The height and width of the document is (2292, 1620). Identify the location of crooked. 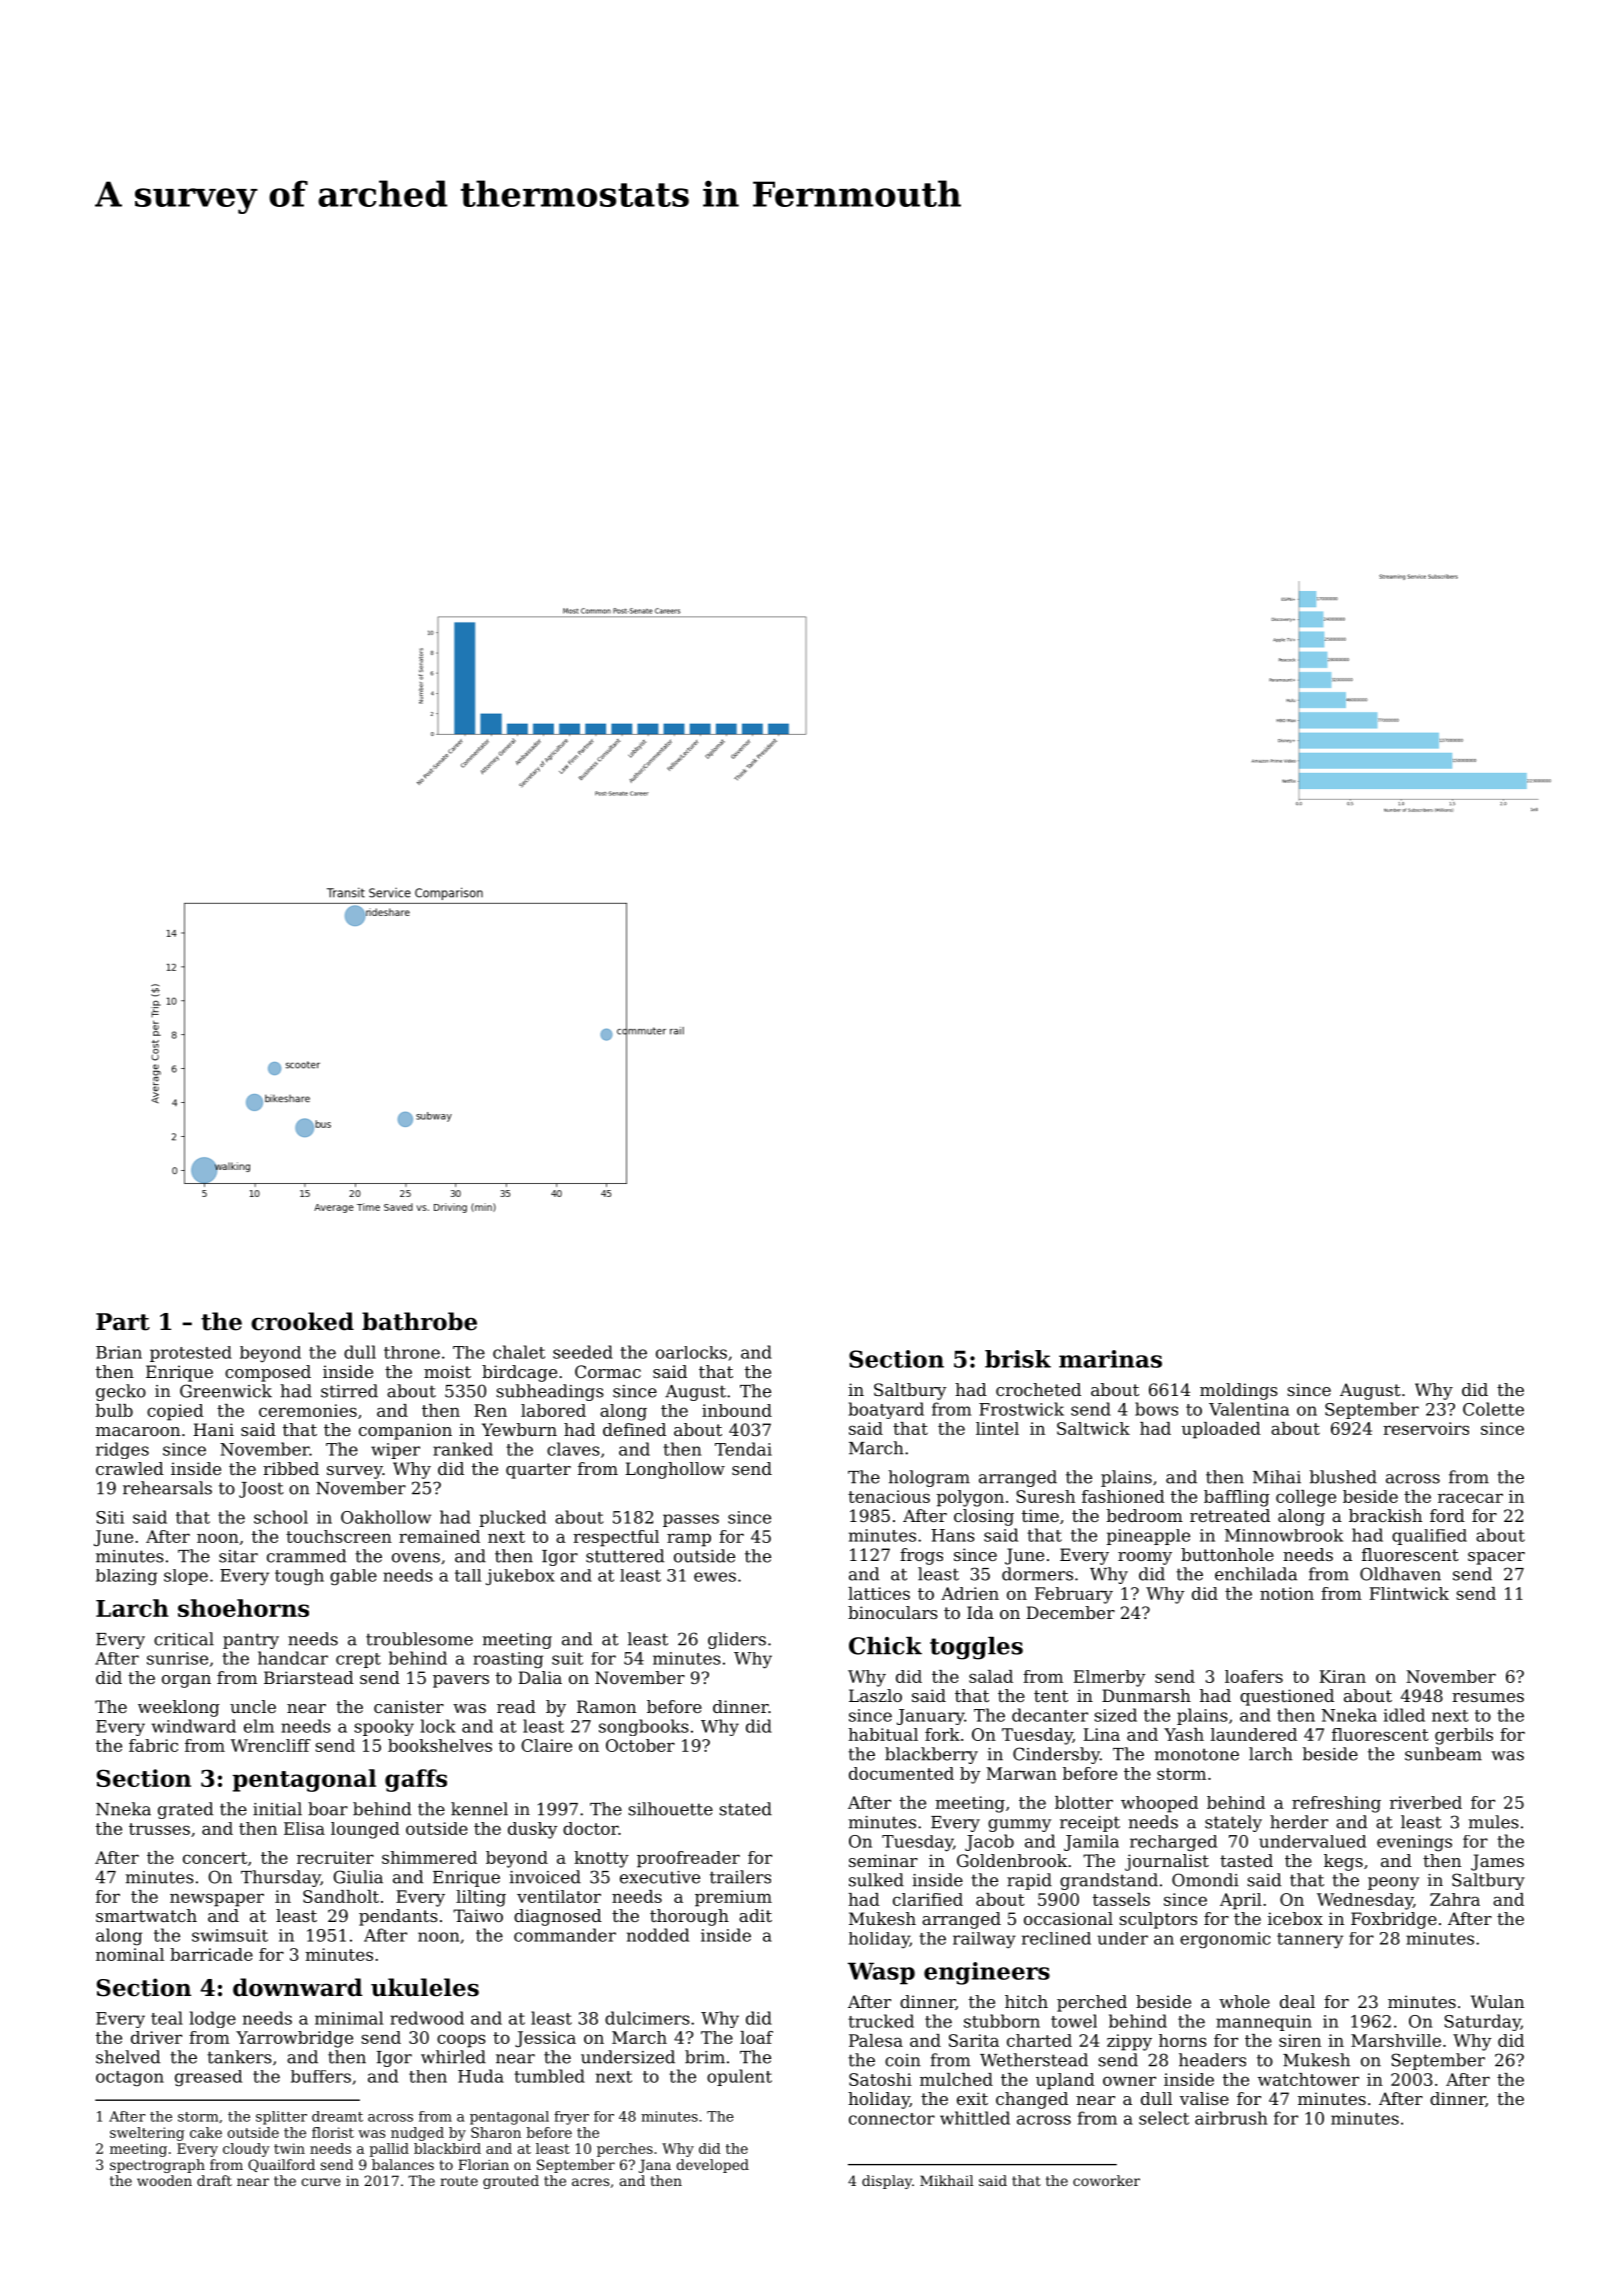
(302, 1321).
